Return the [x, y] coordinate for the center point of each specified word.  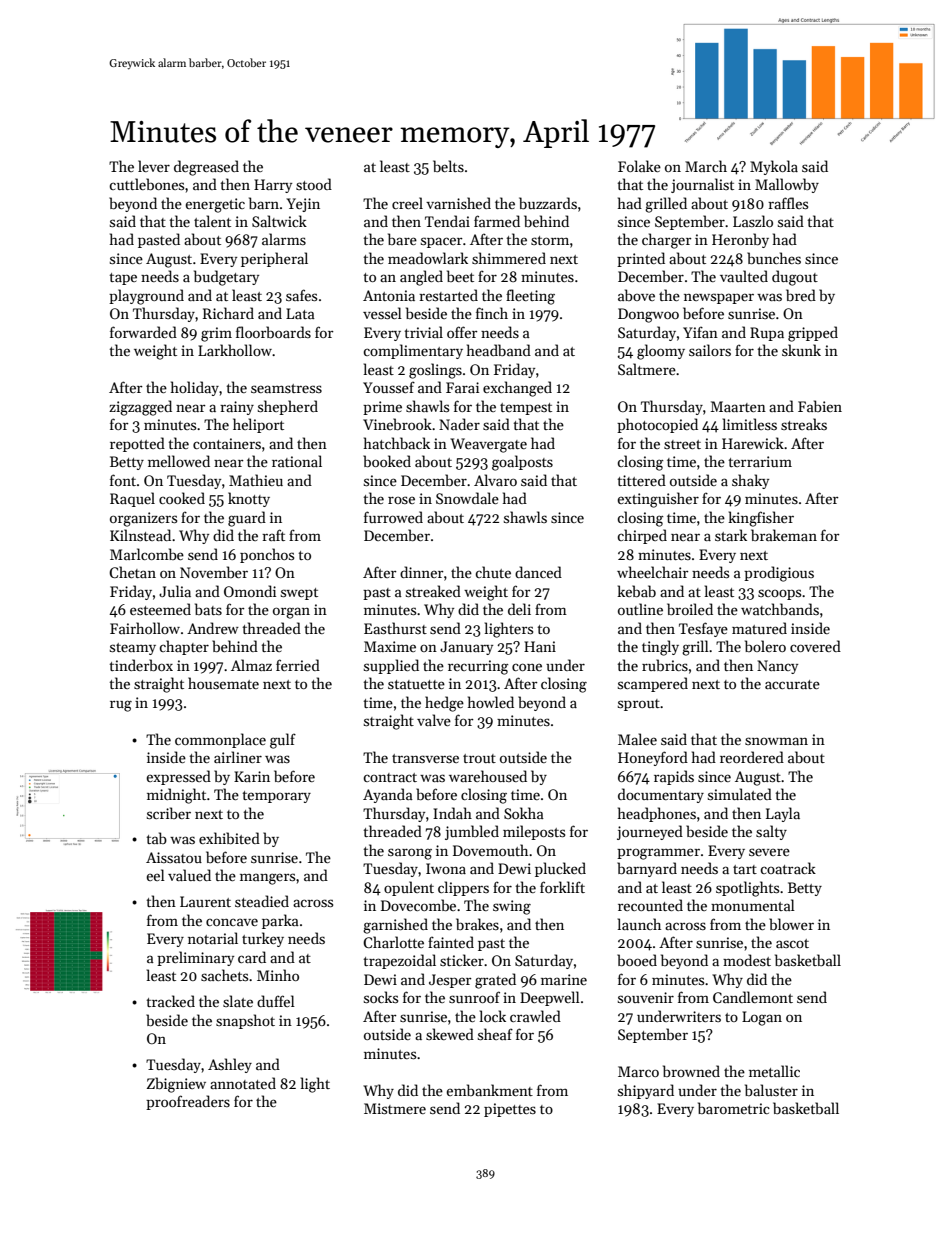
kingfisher [761, 519]
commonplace [220, 740]
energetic [215, 205]
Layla [783, 814]
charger [667, 241]
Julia [175, 591]
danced [538, 572]
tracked [170, 1001]
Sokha [524, 813]
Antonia [389, 295]
